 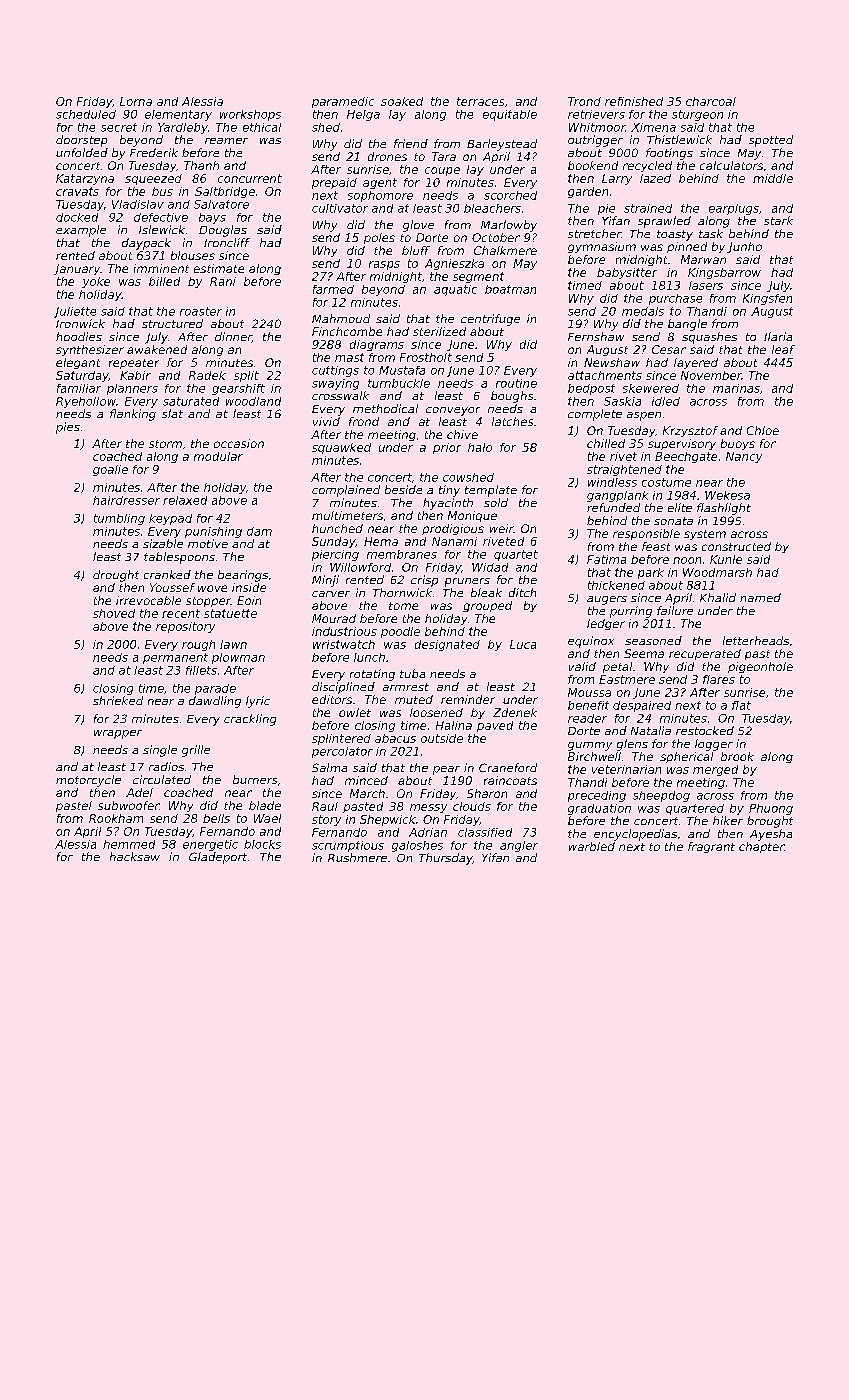 I want to click on example, so click(x=81, y=231).
